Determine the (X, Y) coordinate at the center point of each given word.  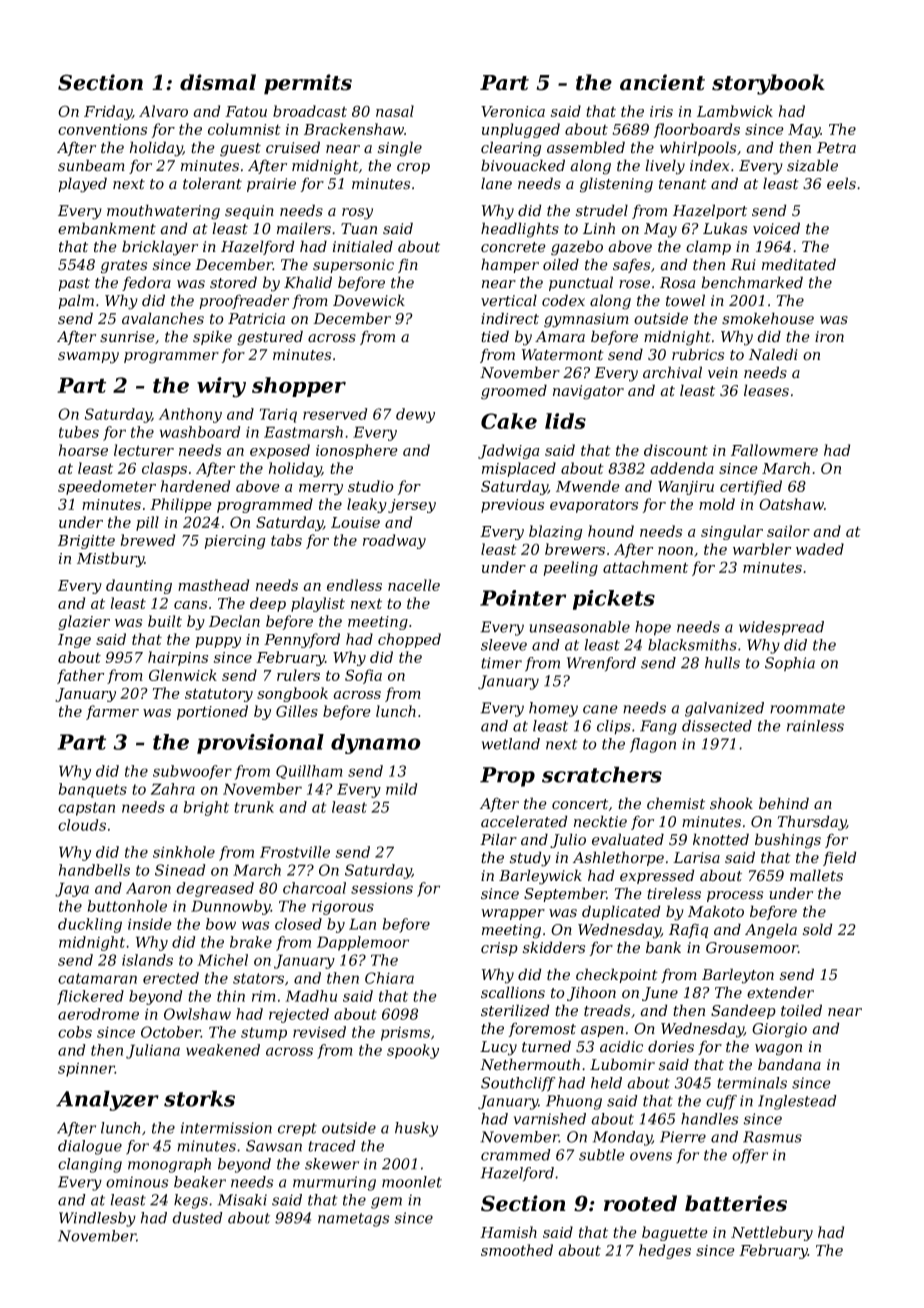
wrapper (513, 914)
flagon (653, 745)
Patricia (256, 319)
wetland (511, 744)
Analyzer (107, 1100)
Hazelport (710, 211)
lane (496, 183)
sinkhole (184, 852)
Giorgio (779, 1030)
